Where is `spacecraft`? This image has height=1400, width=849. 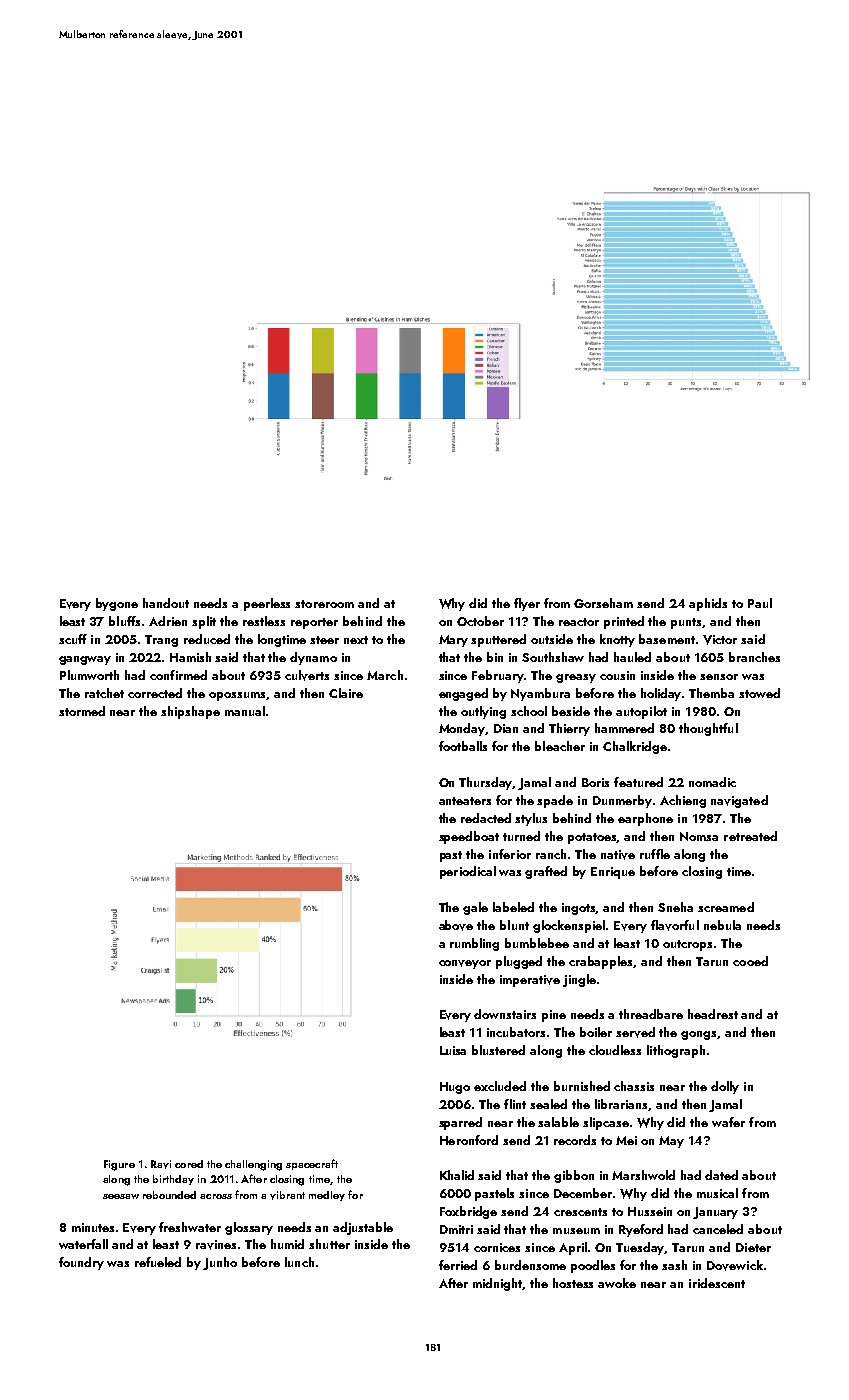
spacecraft is located at coordinates (312, 1164).
